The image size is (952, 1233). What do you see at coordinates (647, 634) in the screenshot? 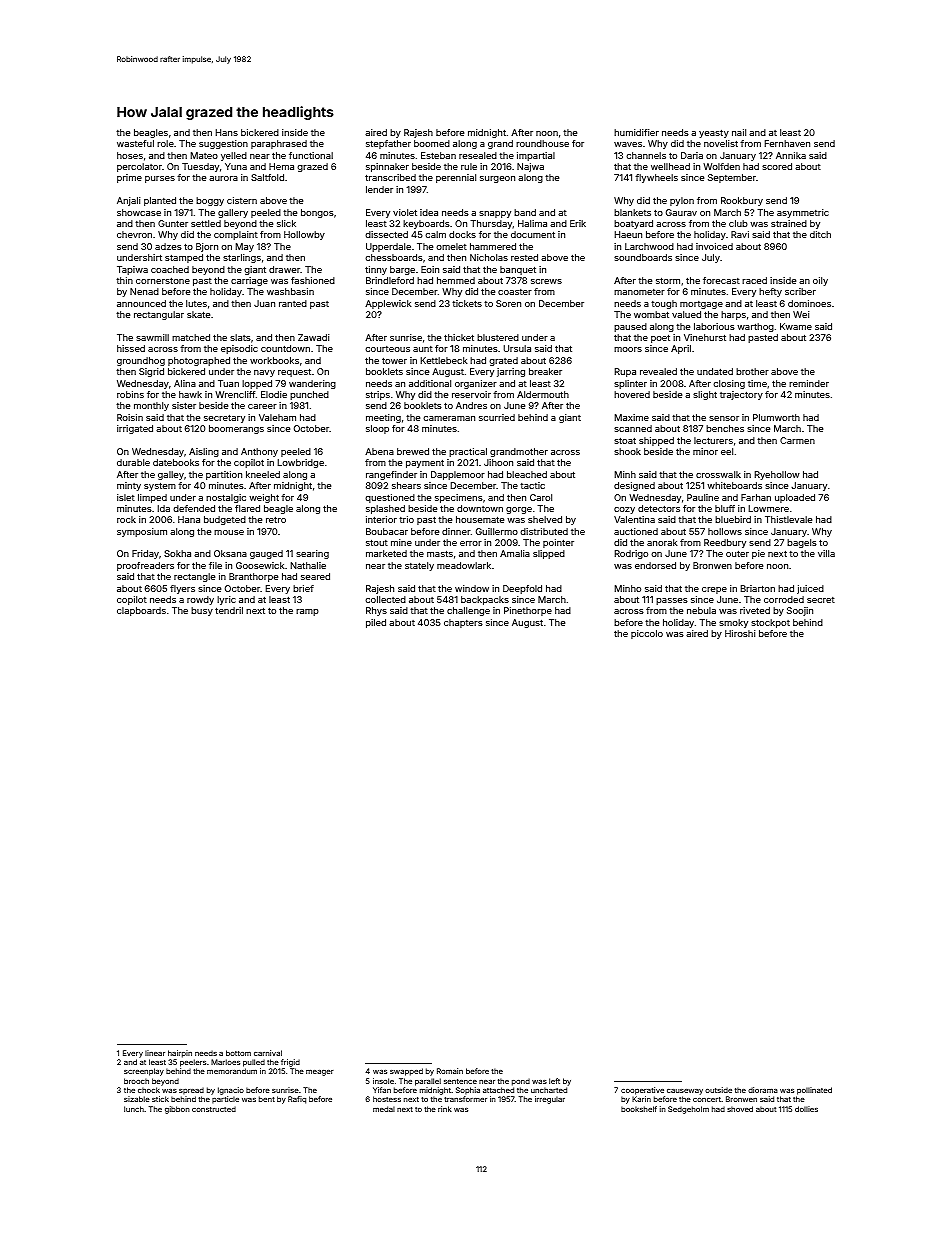
I see `piccolo` at bounding box center [647, 634].
